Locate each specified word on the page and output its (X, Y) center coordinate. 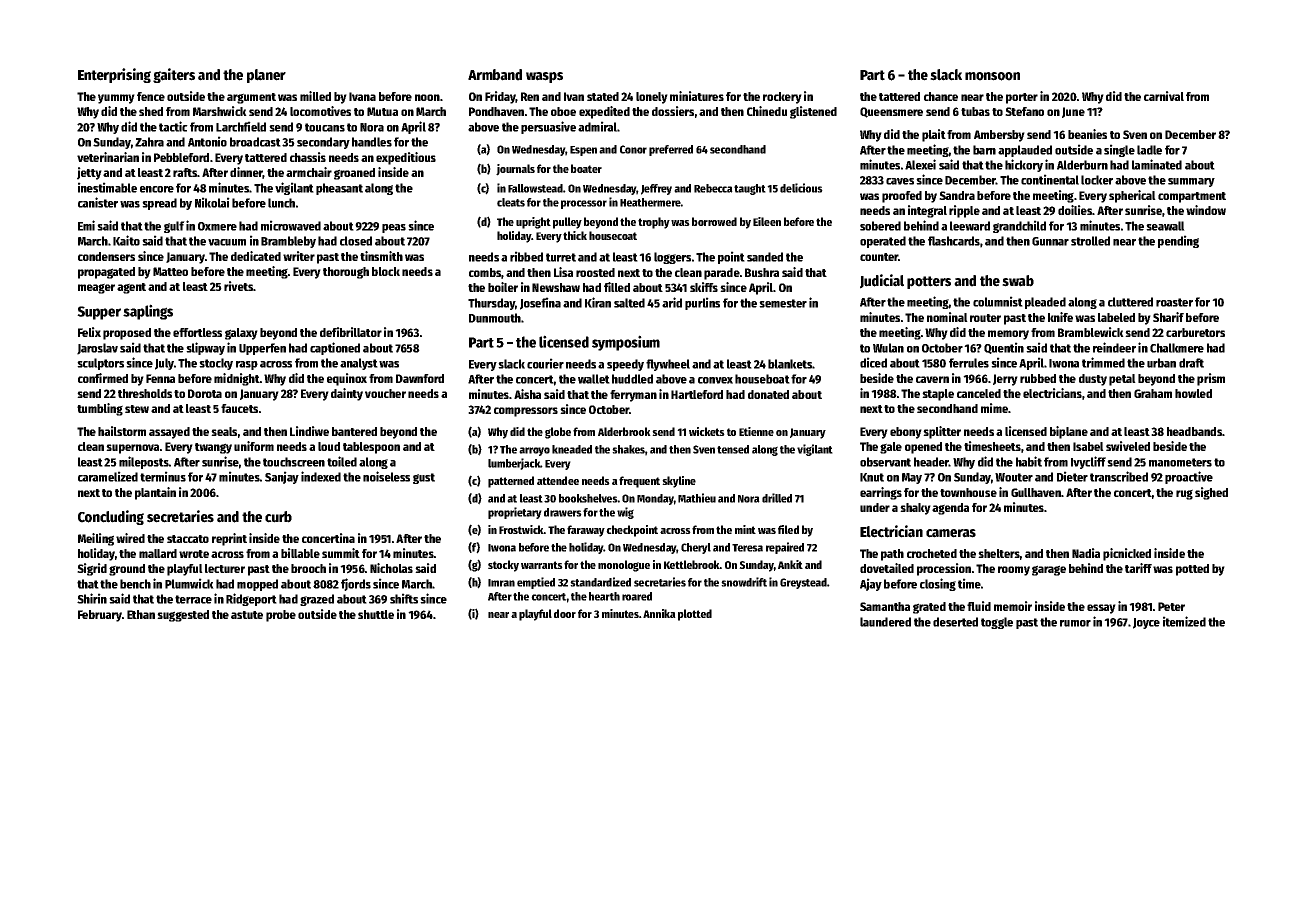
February (100, 616)
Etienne (756, 431)
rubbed (1038, 378)
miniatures (697, 96)
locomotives (320, 111)
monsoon (992, 76)
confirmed (103, 378)
